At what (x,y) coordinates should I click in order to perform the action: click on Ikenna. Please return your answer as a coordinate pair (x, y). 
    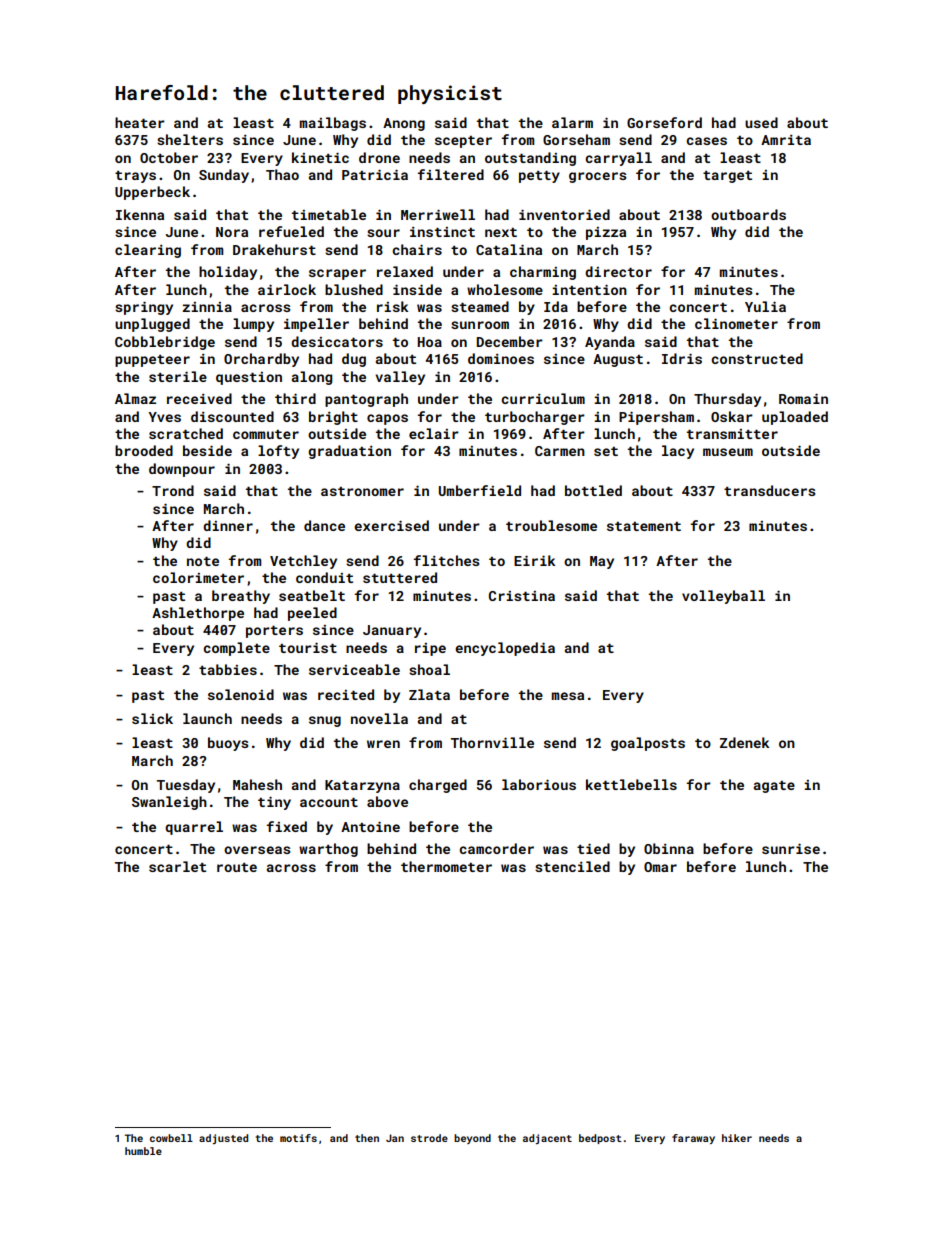
    Looking at the image, I should click on (140, 214).
